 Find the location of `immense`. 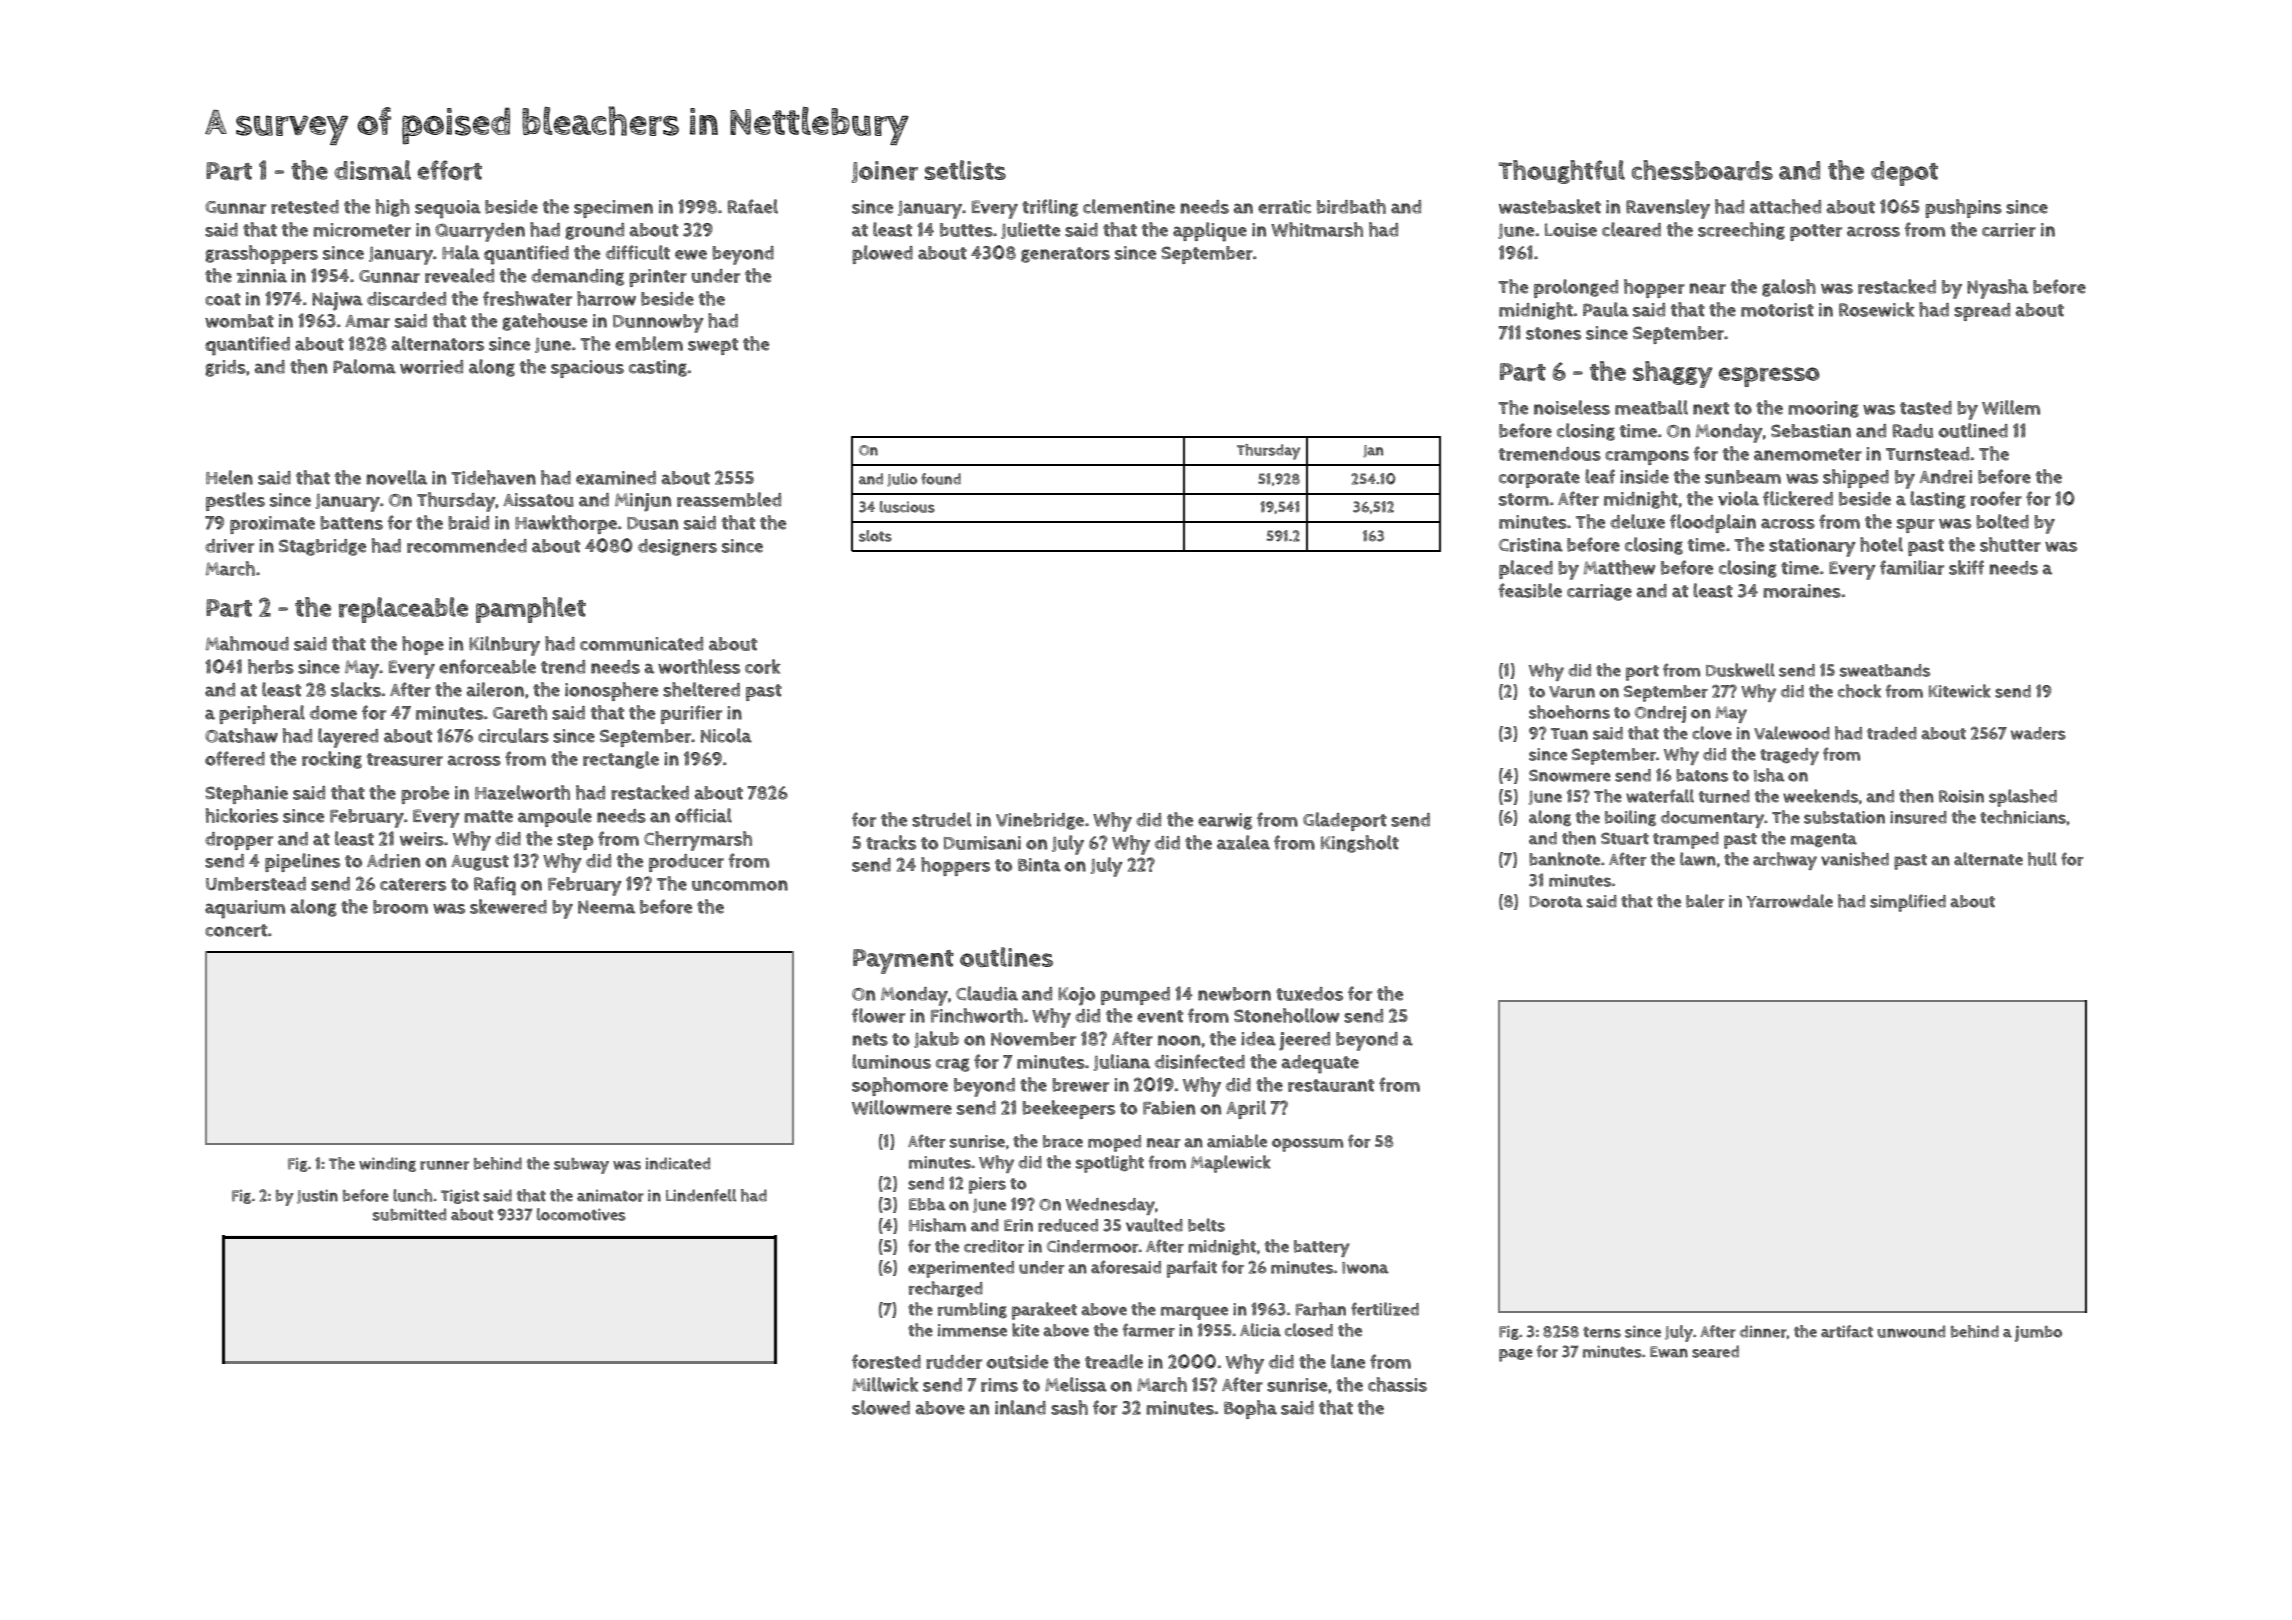

immense is located at coordinates (972, 1330).
